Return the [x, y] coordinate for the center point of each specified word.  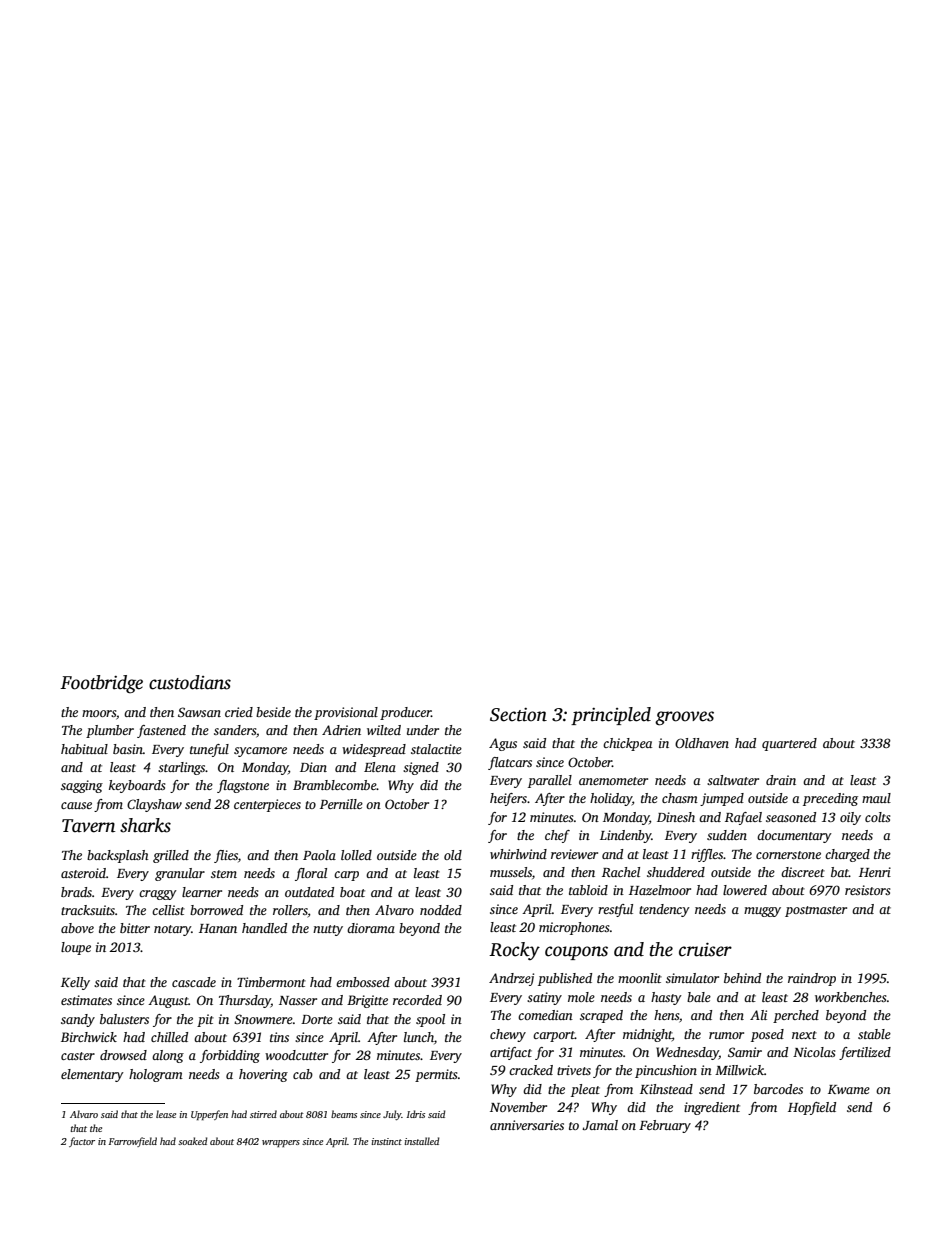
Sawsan [199, 712]
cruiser [705, 949]
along [168, 1056]
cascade [194, 982]
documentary [794, 836]
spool [430, 1020]
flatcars [510, 763]
